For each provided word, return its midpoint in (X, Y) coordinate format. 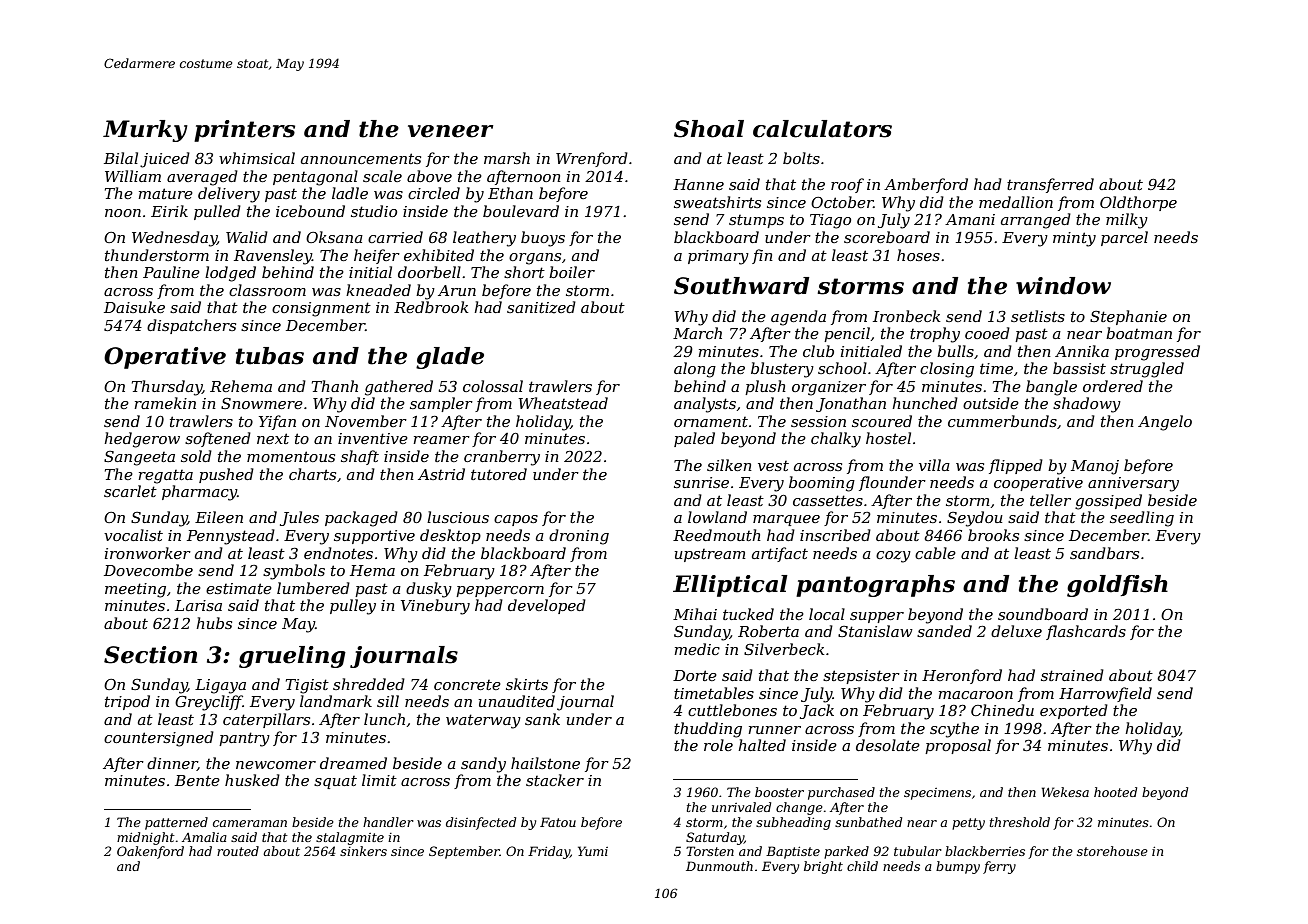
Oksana (334, 237)
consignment (321, 309)
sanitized (541, 307)
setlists (1038, 316)
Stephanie (1128, 317)
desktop (450, 536)
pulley (353, 607)
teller (1050, 500)
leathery (484, 239)
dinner (172, 764)
